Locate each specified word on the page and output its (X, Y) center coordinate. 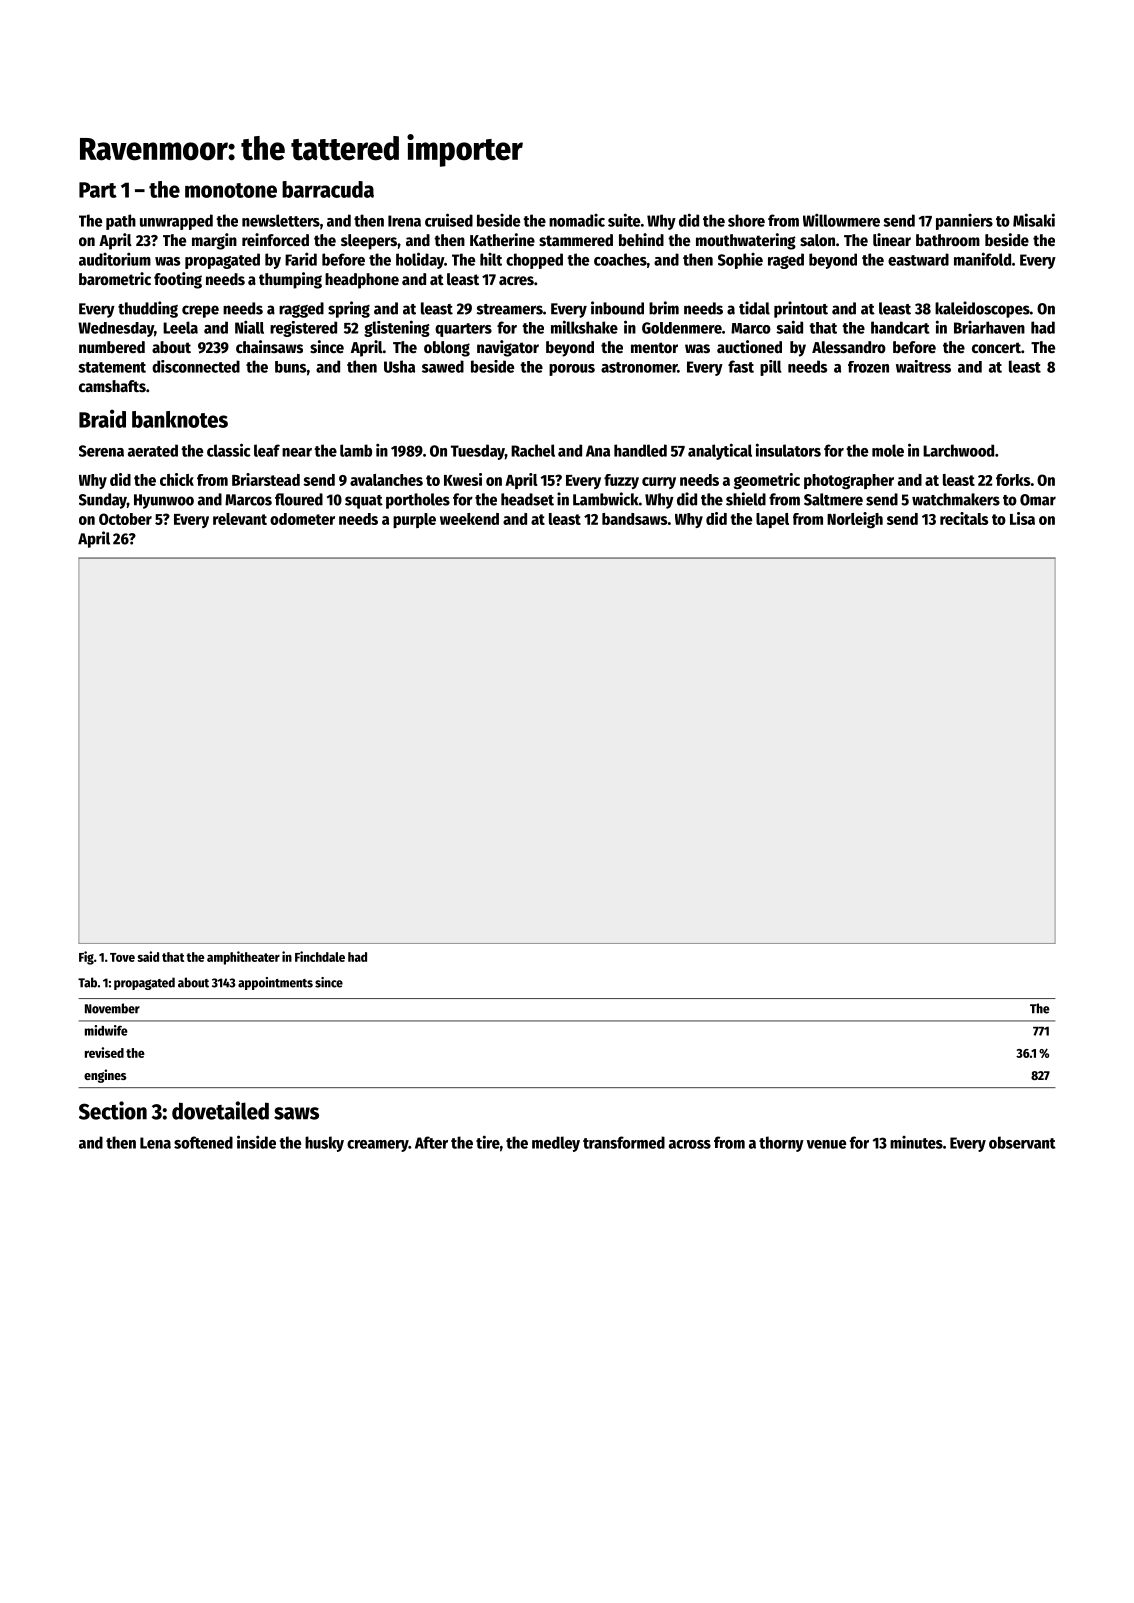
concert (996, 348)
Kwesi (463, 479)
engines (105, 1076)
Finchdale (320, 956)
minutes (916, 1142)
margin (214, 241)
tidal (754, 308)
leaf (267, 450)
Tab (87, 982)
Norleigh (855, 520)
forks (1013, 480)
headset (527, 499)
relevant (240, 519)
